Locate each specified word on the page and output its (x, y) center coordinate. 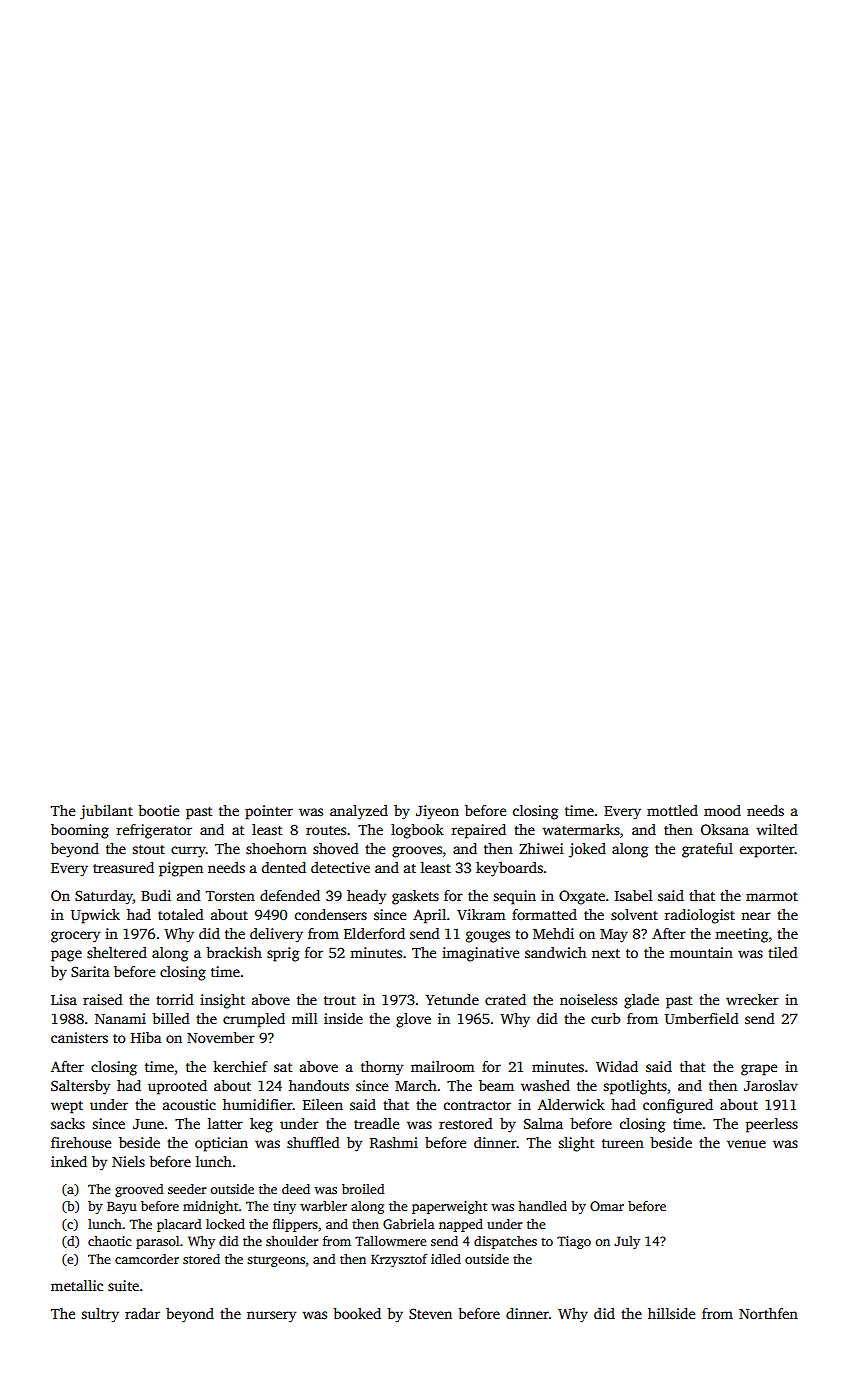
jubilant (106, 812)
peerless (772, 1125)
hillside (671, 1313)
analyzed (359, 812)
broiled (363, 1189)
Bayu (122, 1207)
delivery (276, 935)
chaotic (110, 1241)
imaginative (480, 954)
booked (357, 1313)
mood (722, 810)
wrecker (752, 999)
